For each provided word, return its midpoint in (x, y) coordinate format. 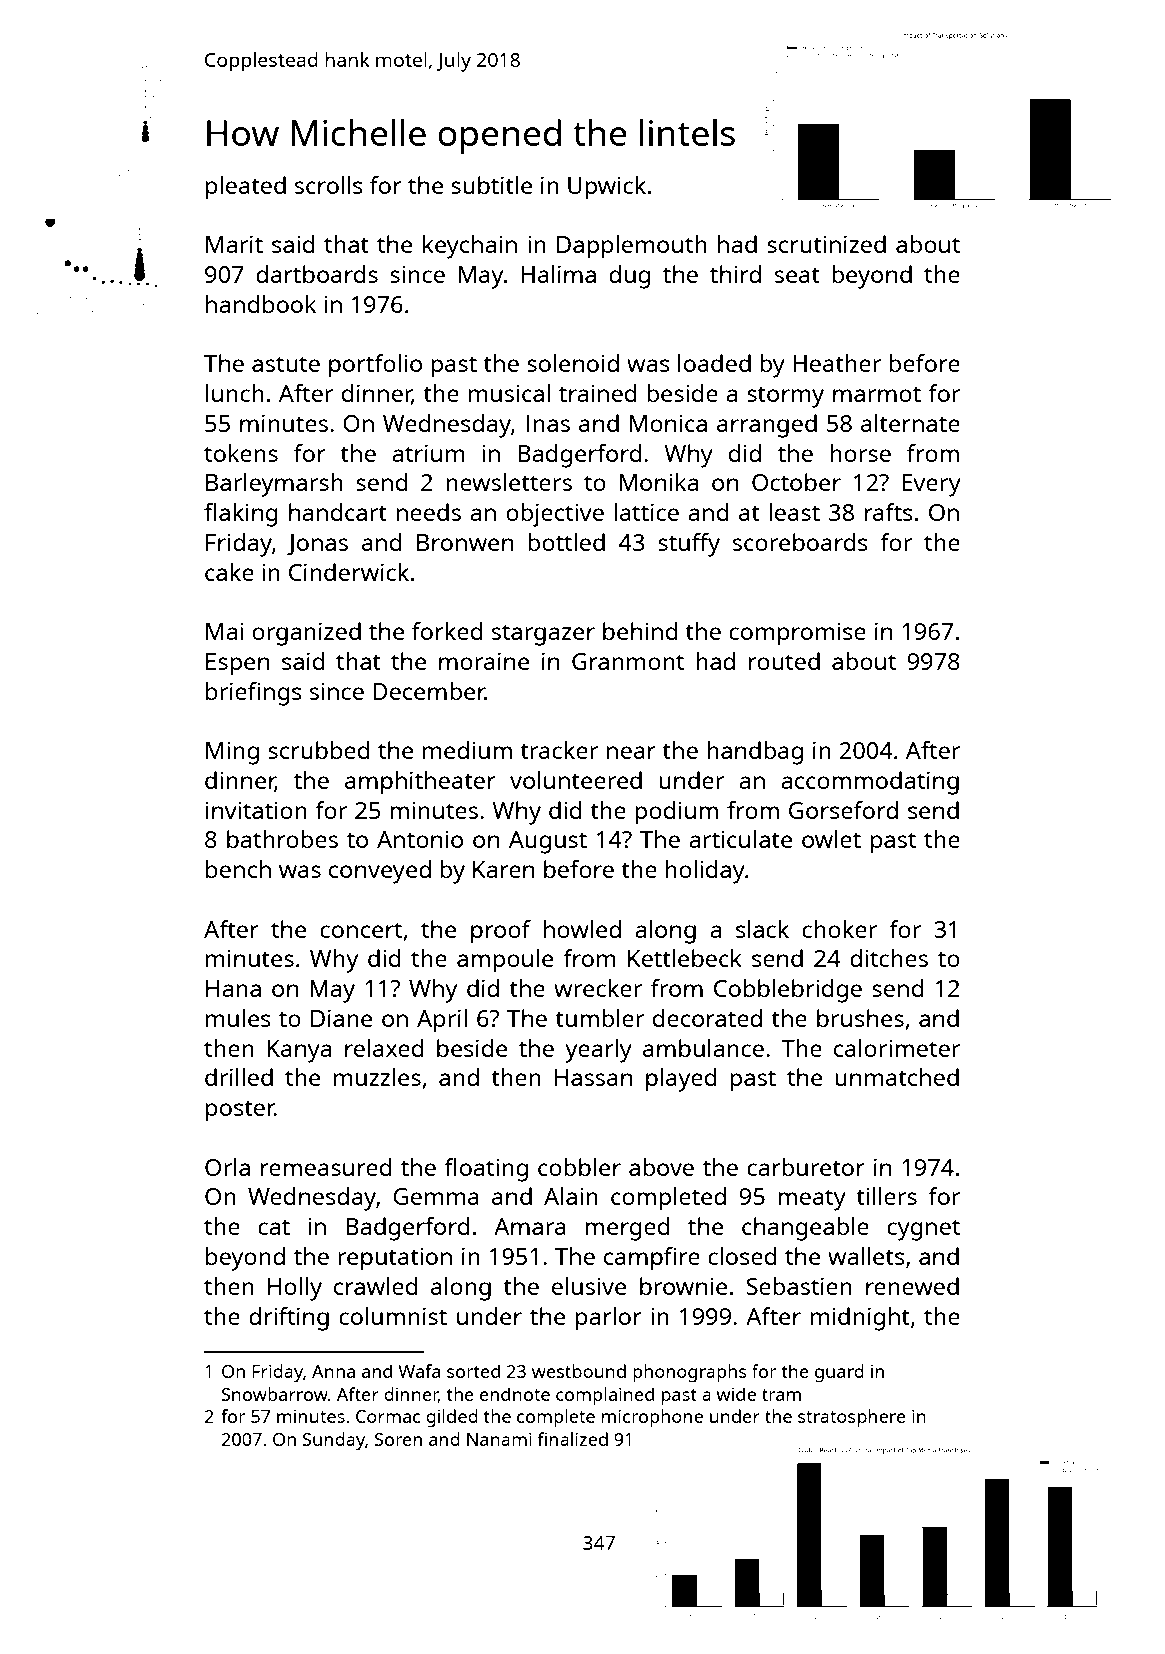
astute (286, 364)
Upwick (607, 188)
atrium (428, 453)
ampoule (505, 961)
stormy (785, 397)
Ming (232, 753)
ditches (889, 958)
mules (238, 1018)
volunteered (576, 780)
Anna (333, 1371)
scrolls (329, 185)
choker (839, 929)
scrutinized (826, 244)
